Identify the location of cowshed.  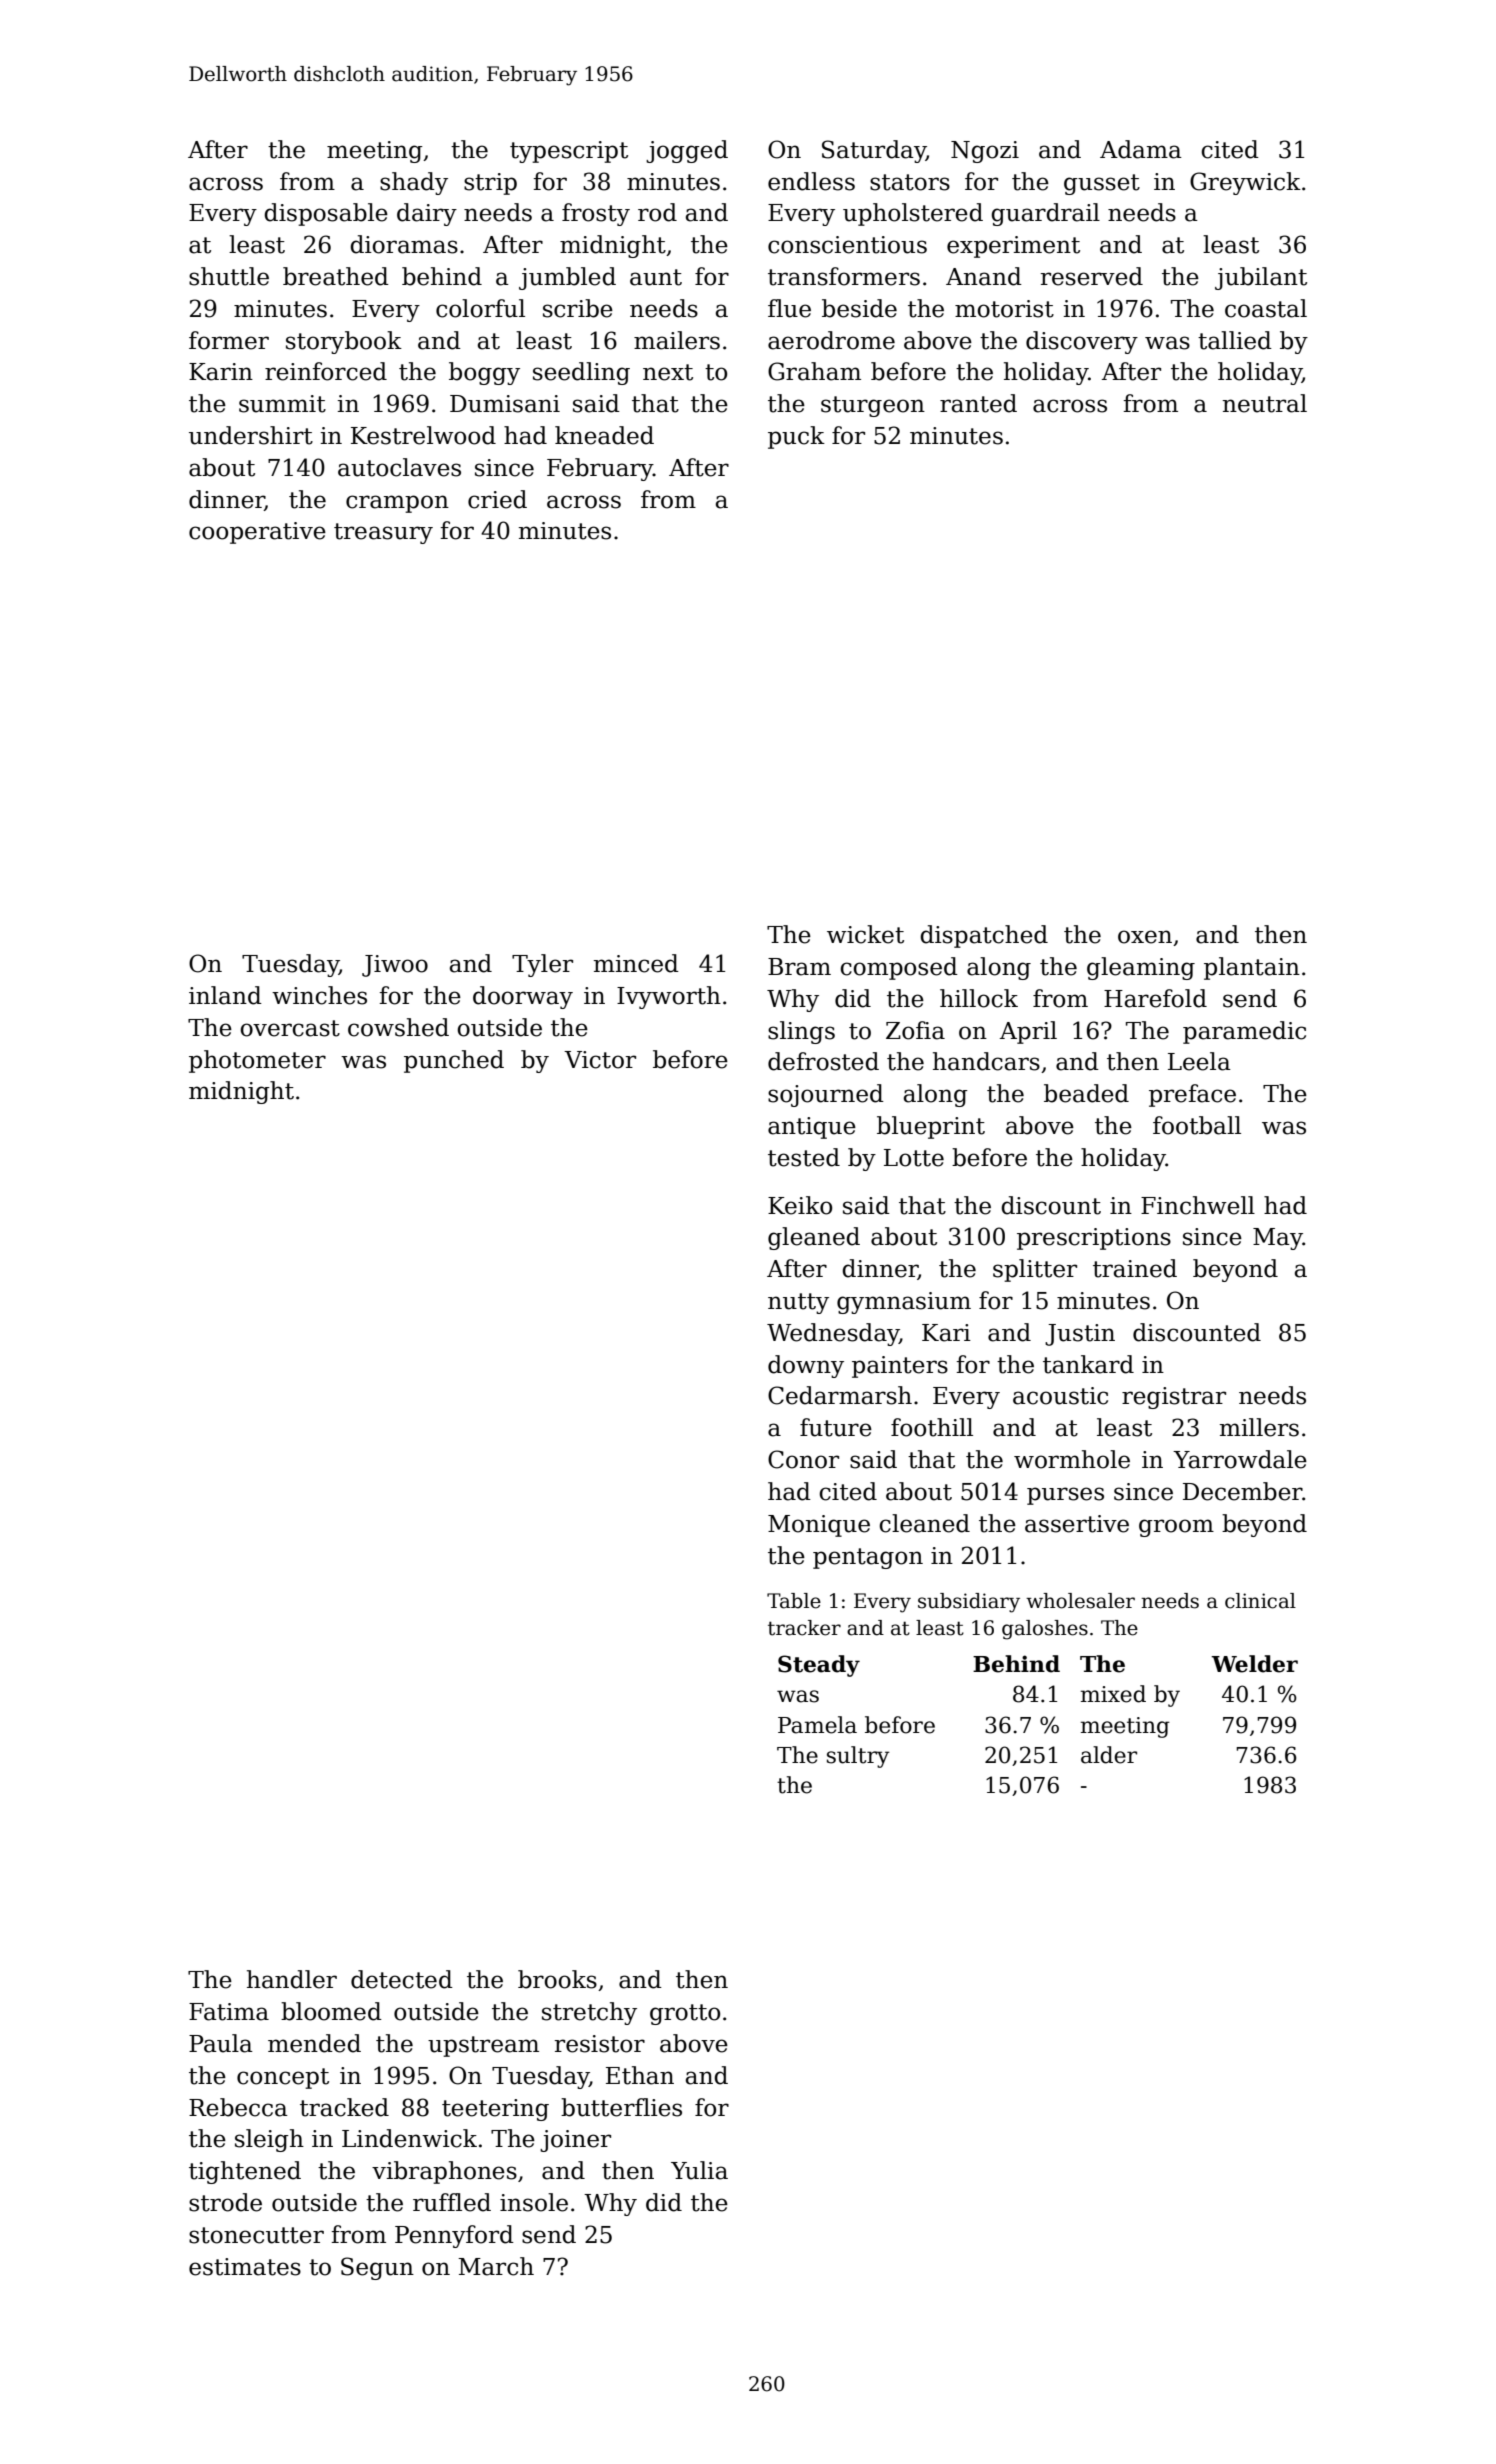
(398, 1027).
